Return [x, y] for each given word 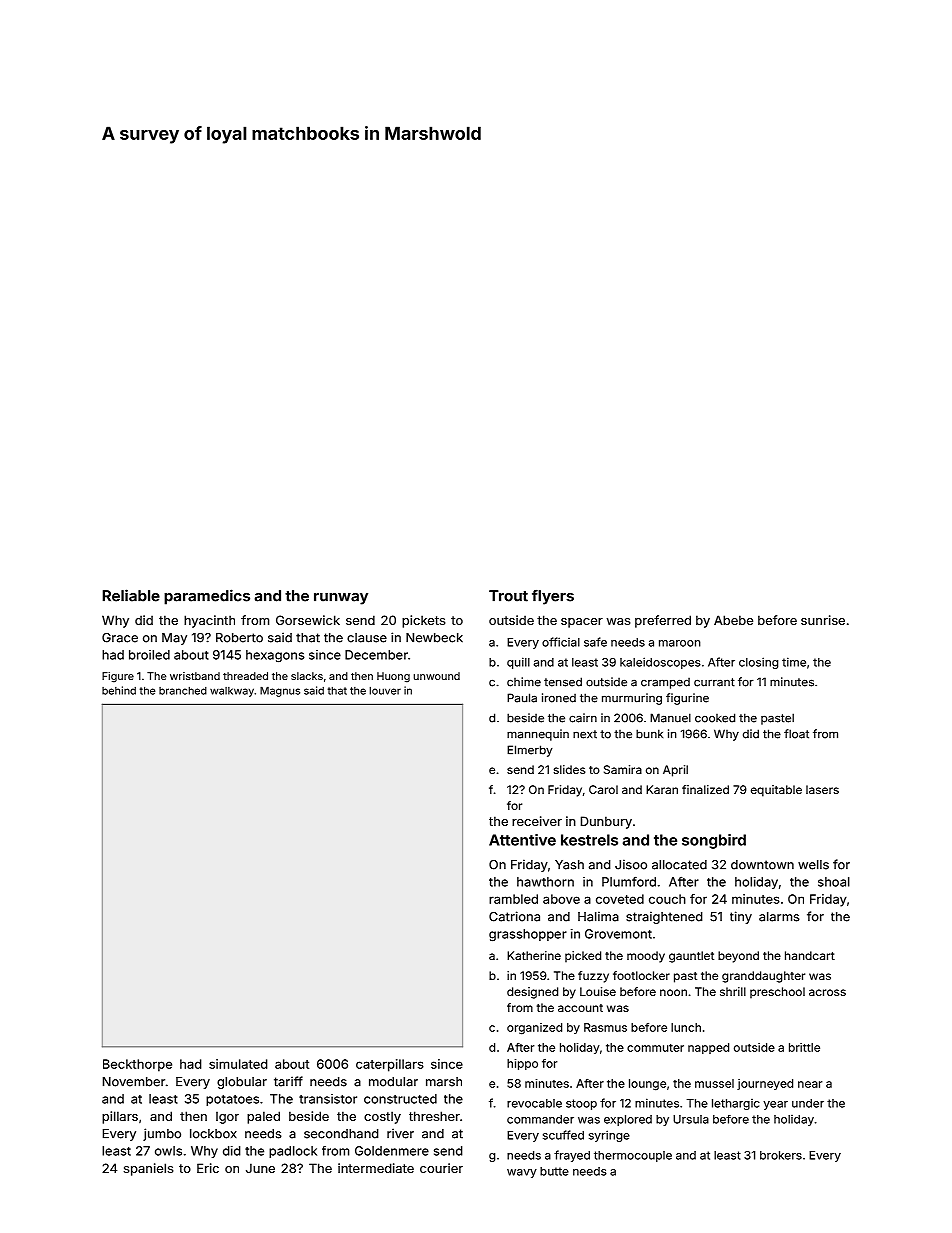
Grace [120, 638]
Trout [508, 596]
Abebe [733, 620]
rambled [513, 899]
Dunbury [606, 822]
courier [441, 1168]
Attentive [522, 840]
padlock [293, 1152]
